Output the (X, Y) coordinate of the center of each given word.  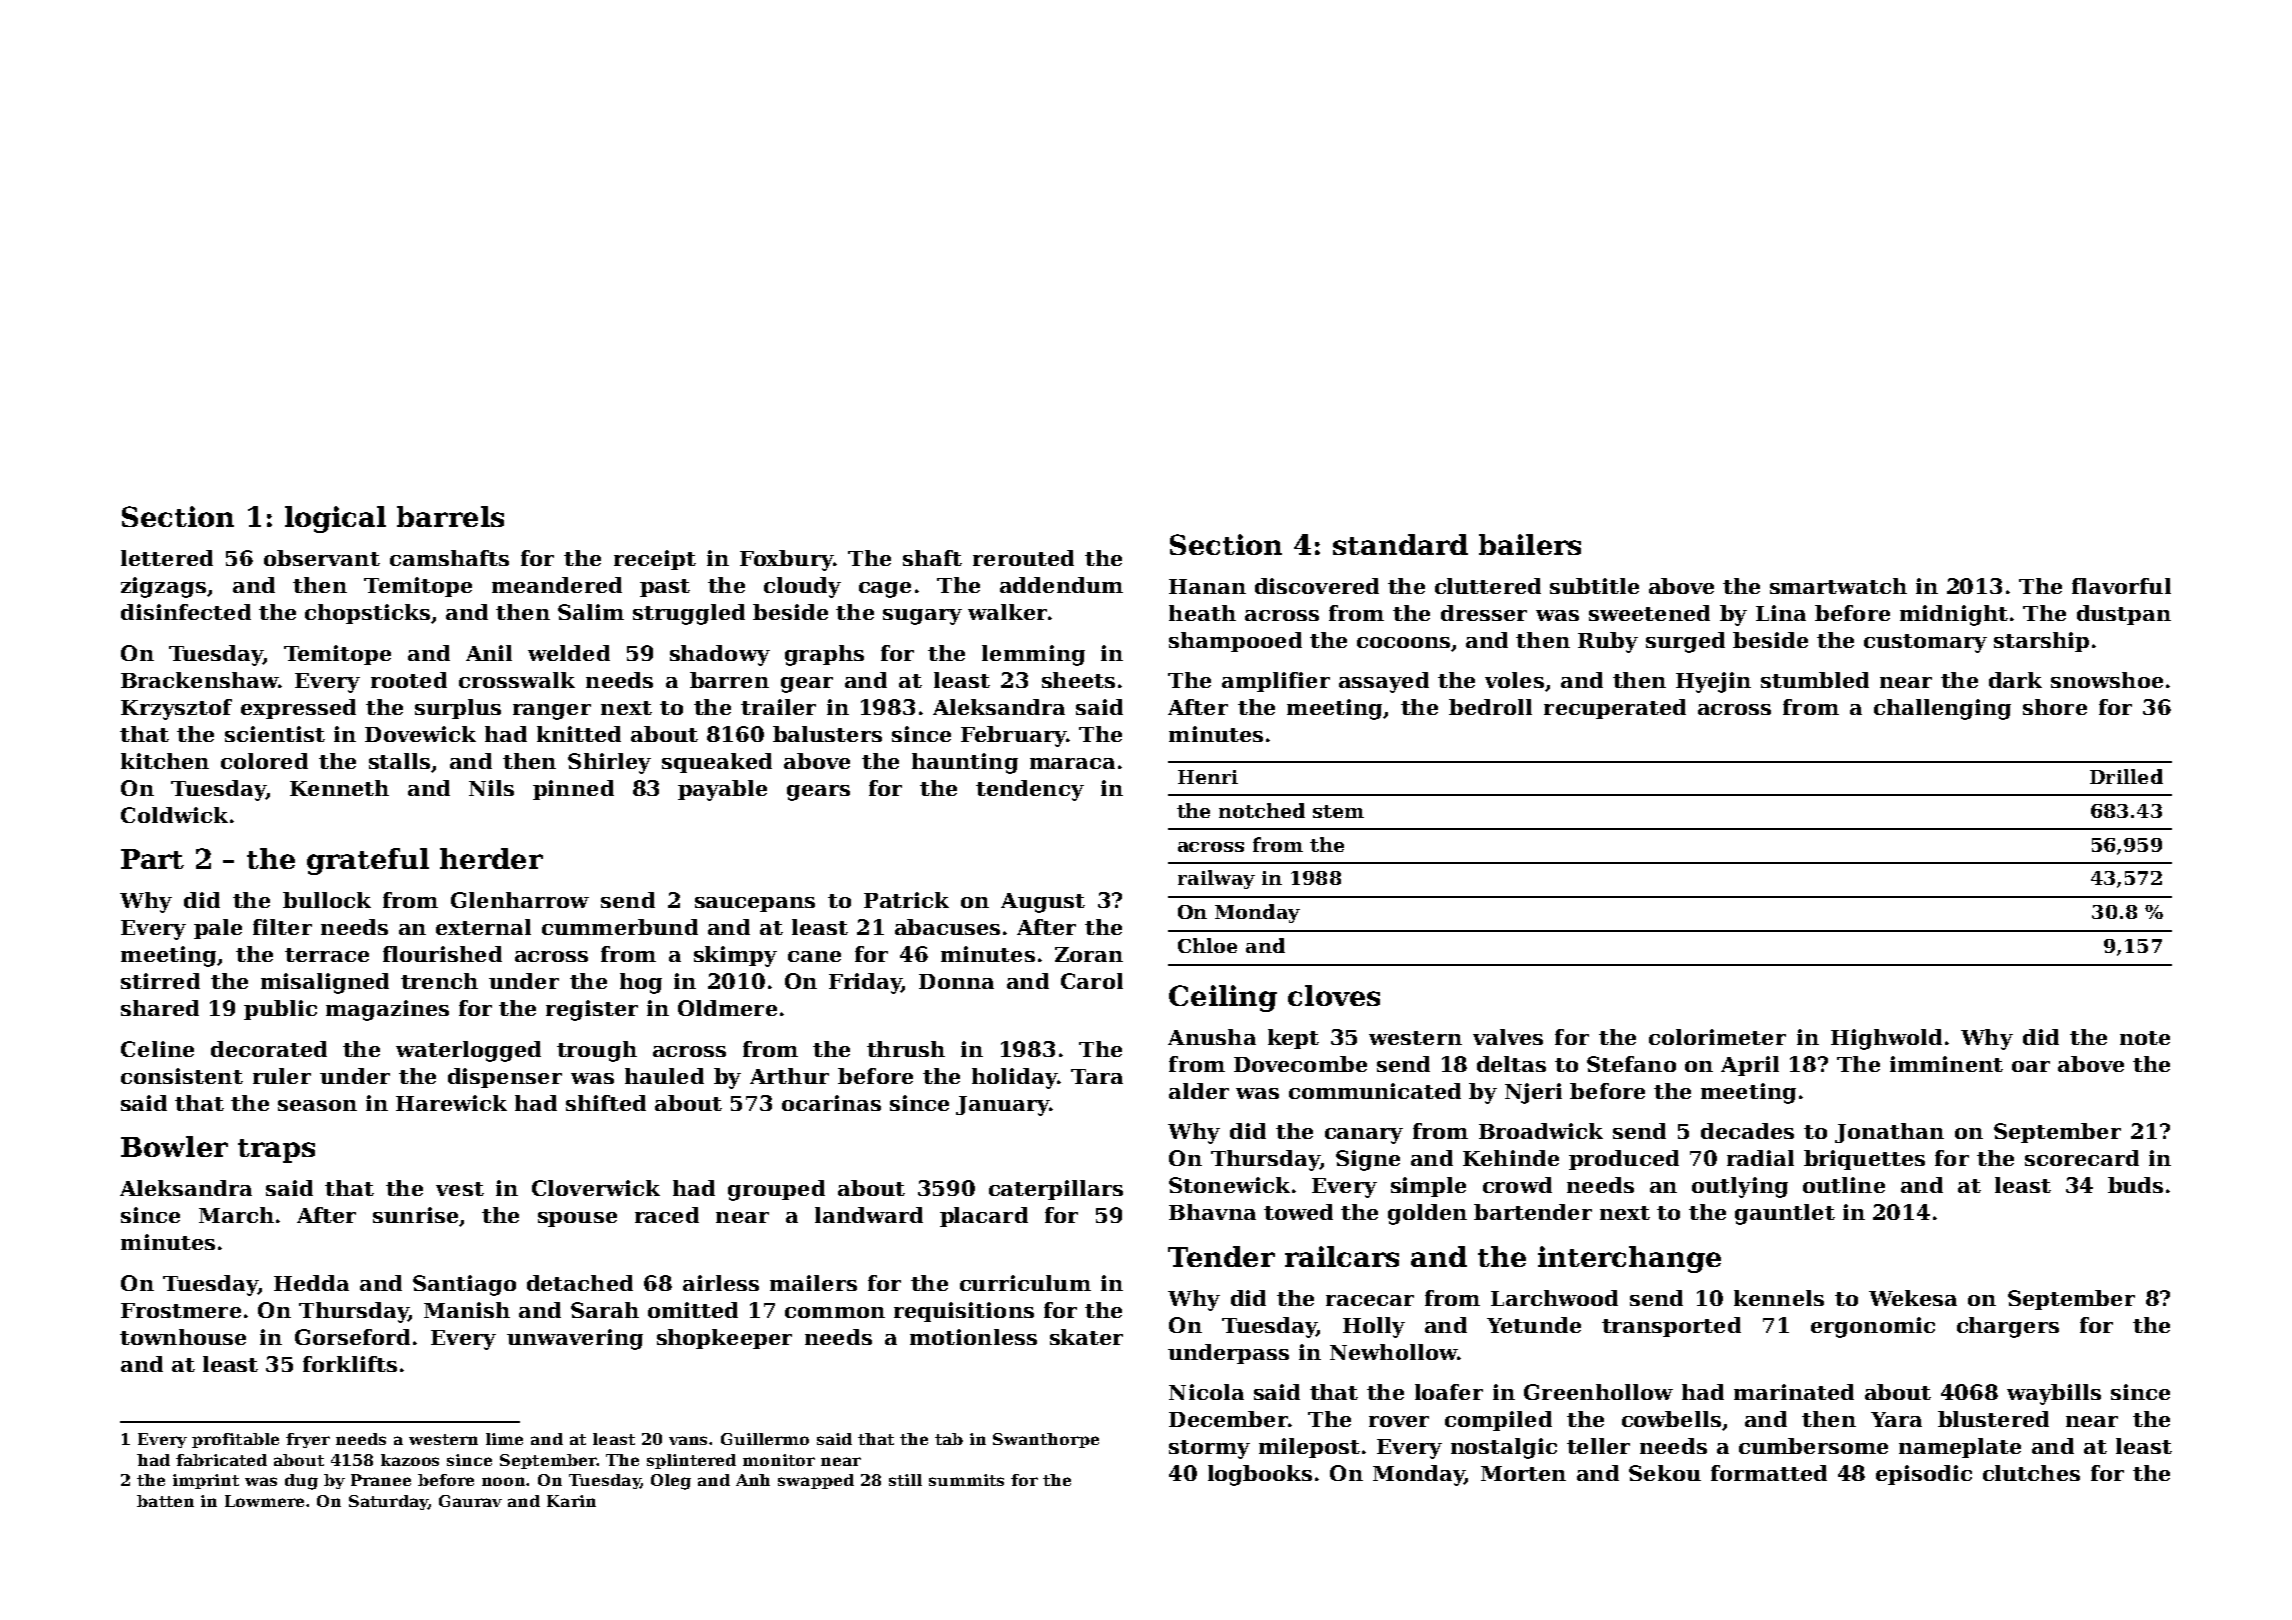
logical (335, 519)
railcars (1342, 1256)
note (2145, 1038)
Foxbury (786, 560)
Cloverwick (596, 1188)
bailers (1530, 544)
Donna (956, 981)
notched (1262, 810)
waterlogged (468, 1051)
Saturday (388, 1502)
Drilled (2126, 776)
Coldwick (174, 815)
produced (1624, 1160)
